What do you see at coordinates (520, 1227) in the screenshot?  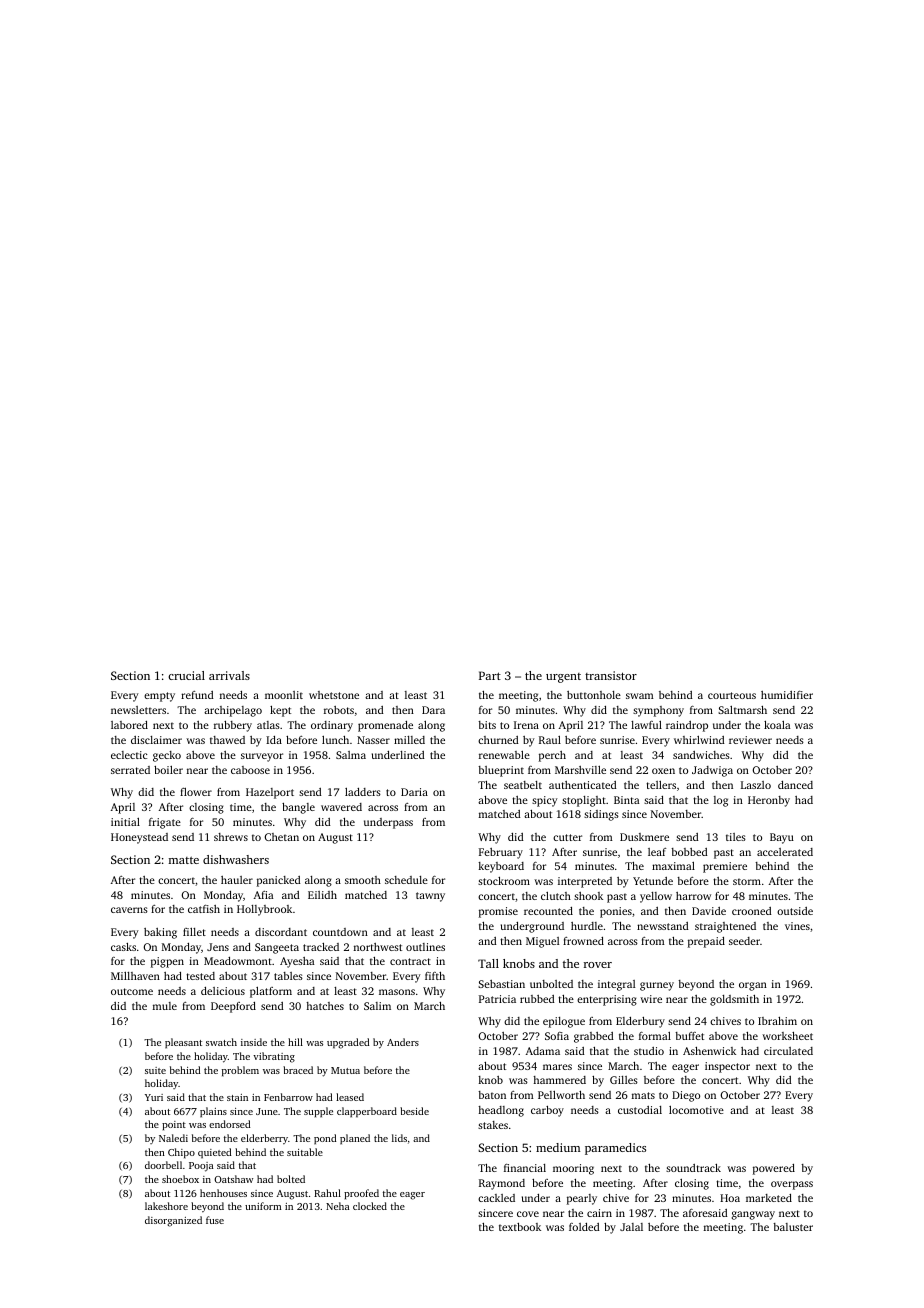 I see `textbook` at bounding box center [520, 1227].
